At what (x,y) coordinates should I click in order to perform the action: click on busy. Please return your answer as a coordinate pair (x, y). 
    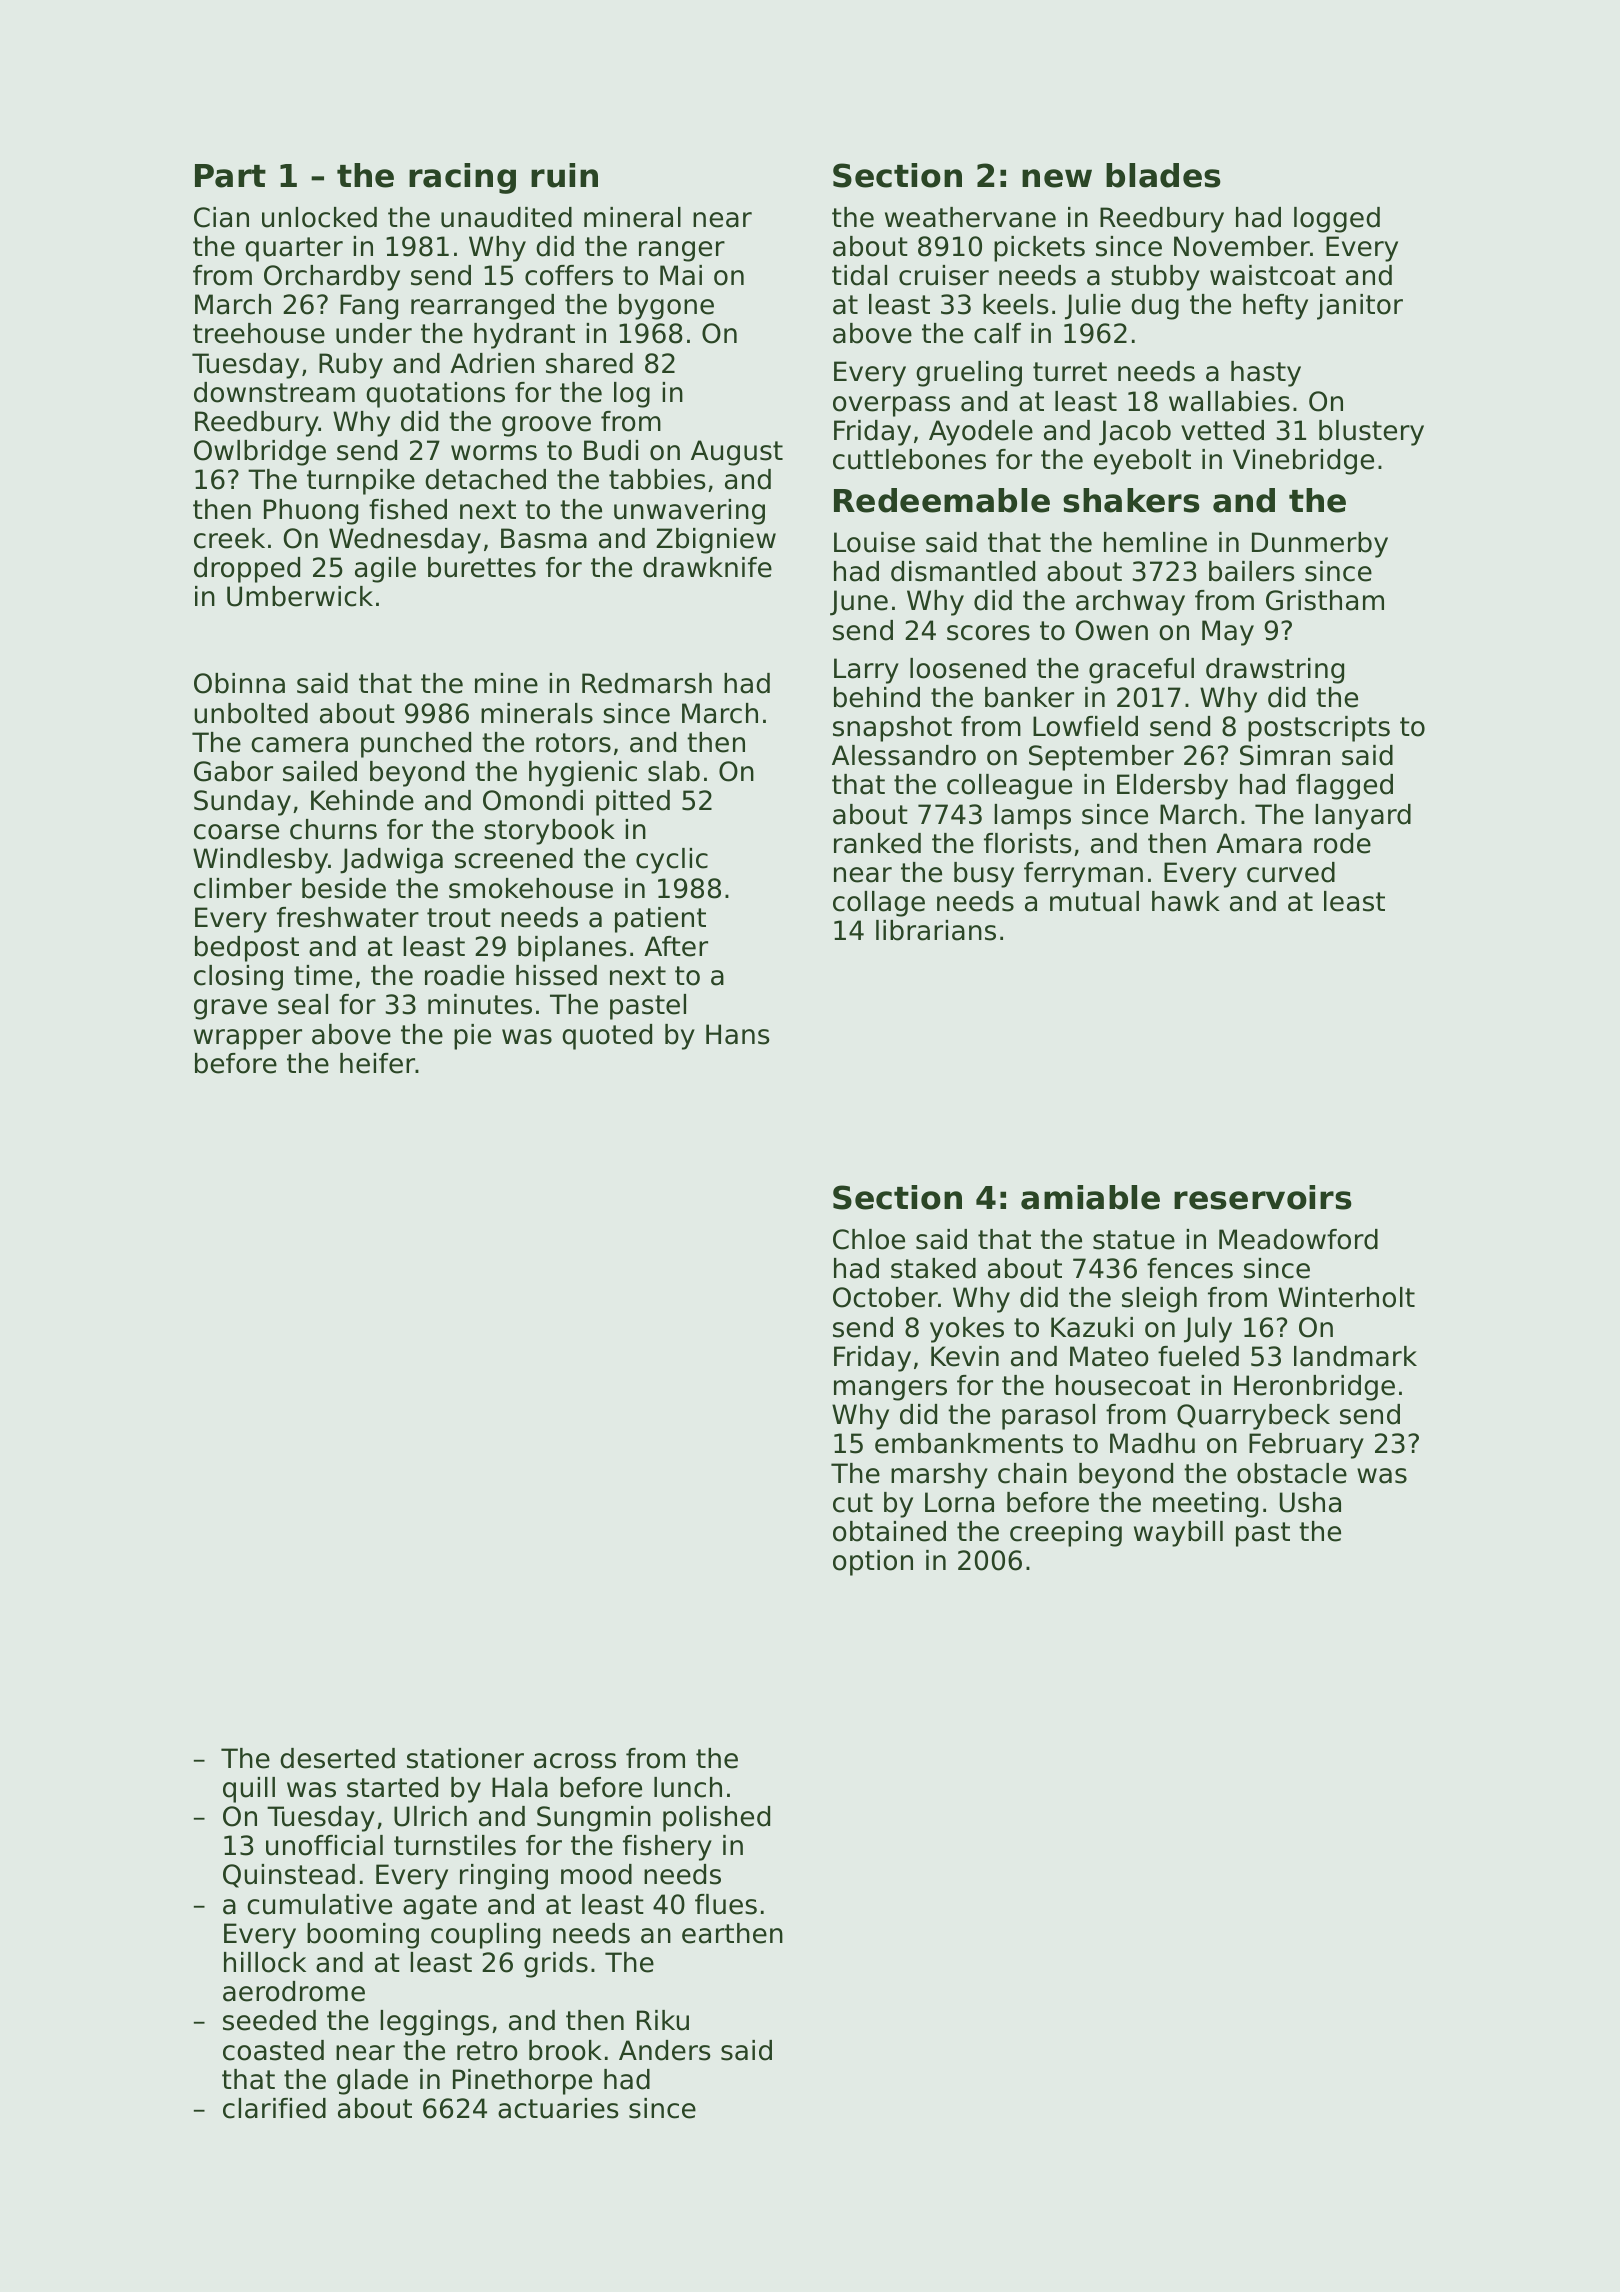
    Looking at the image, I should click on (984, 875).
